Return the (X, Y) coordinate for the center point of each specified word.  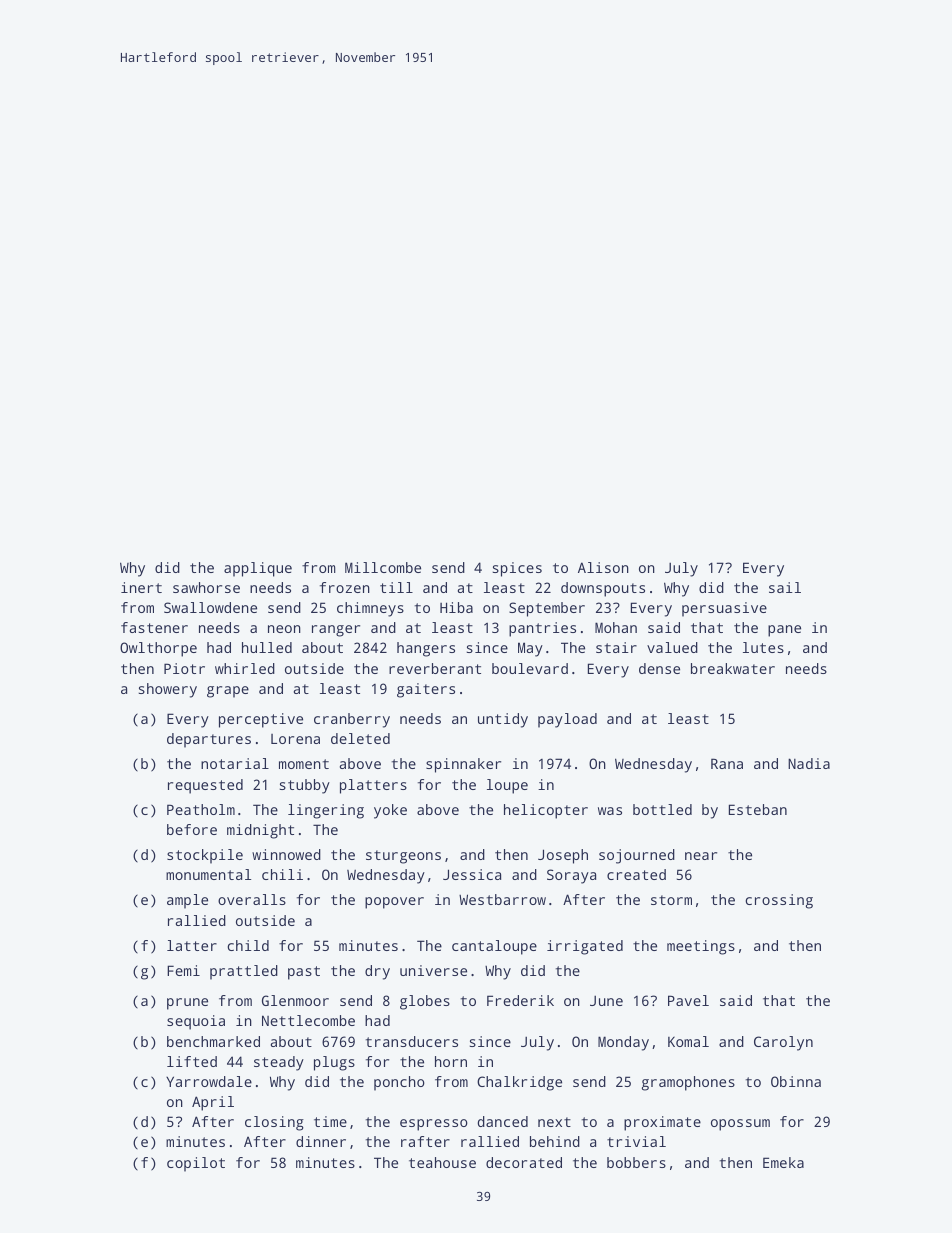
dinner (321, 1141)
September (547, 609)
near (701, 856)
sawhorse (206, 587)
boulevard (530, 668)
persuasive (724, 609)
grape (228, 692)
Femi (183, 970)
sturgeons (403, 857)
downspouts (603, 589)
